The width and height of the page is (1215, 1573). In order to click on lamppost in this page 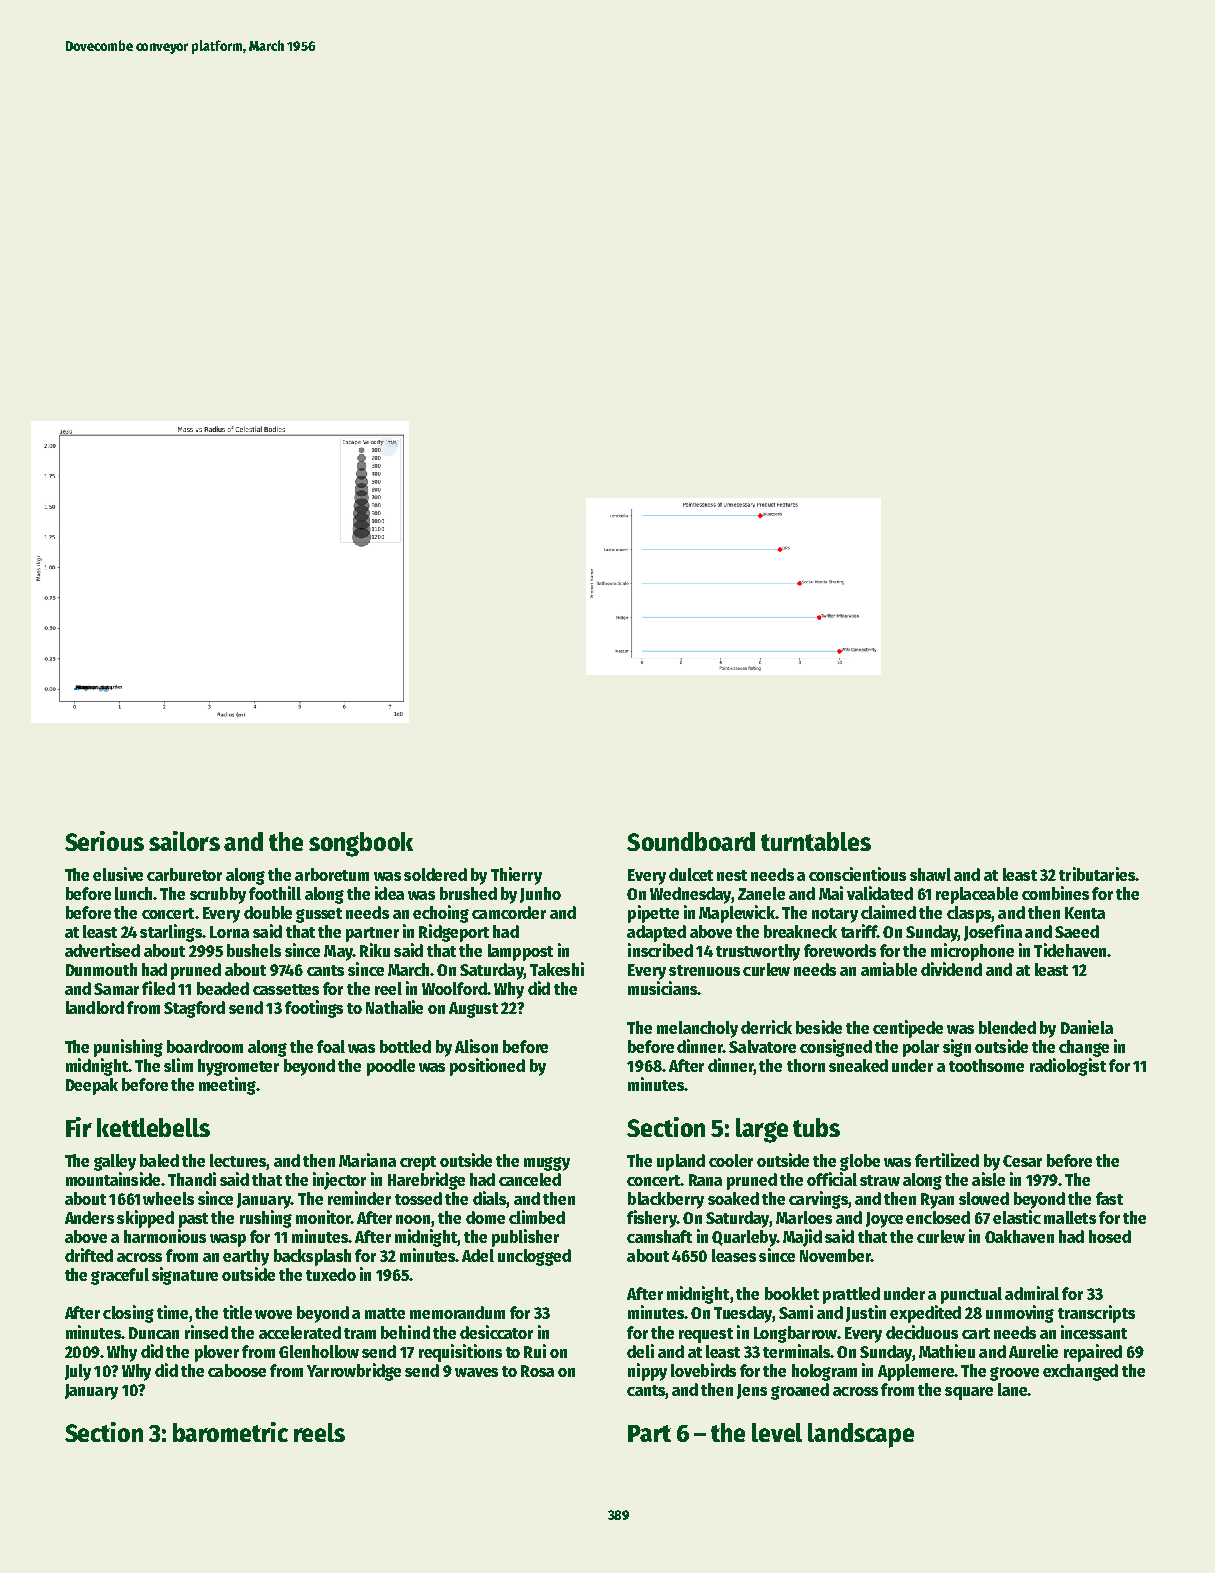, I will do `click(520, 952)`.
